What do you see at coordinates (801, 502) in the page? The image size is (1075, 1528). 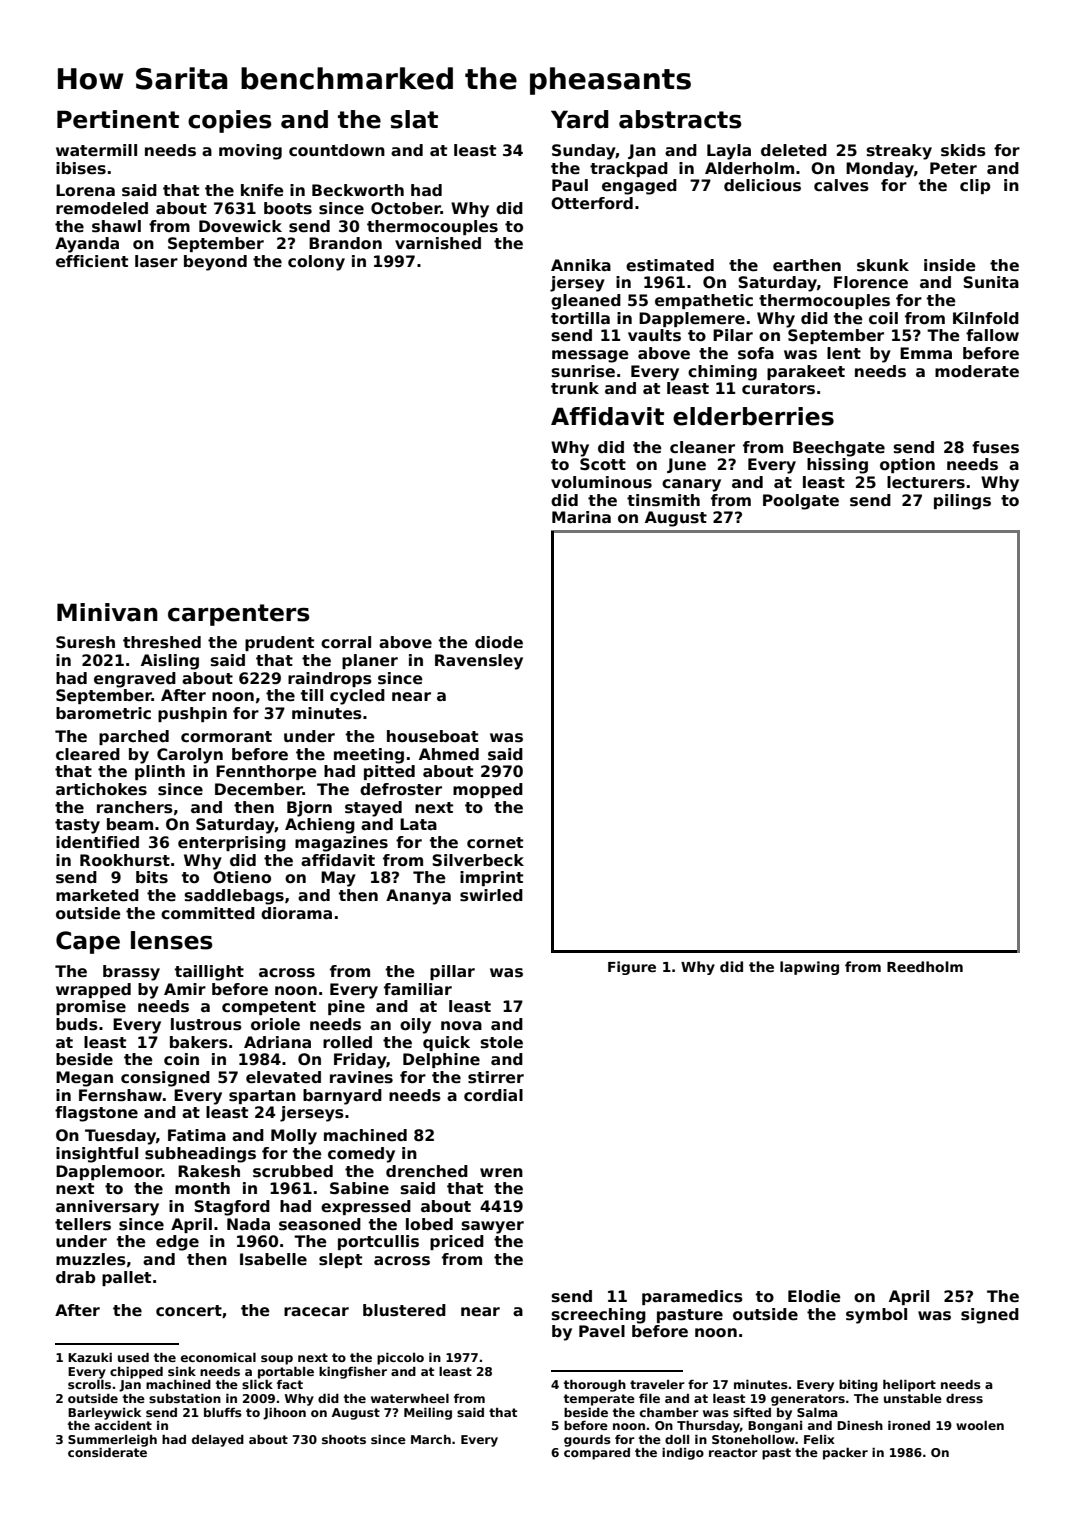 I see `Poolgate` at bounding box center [801, 502].
